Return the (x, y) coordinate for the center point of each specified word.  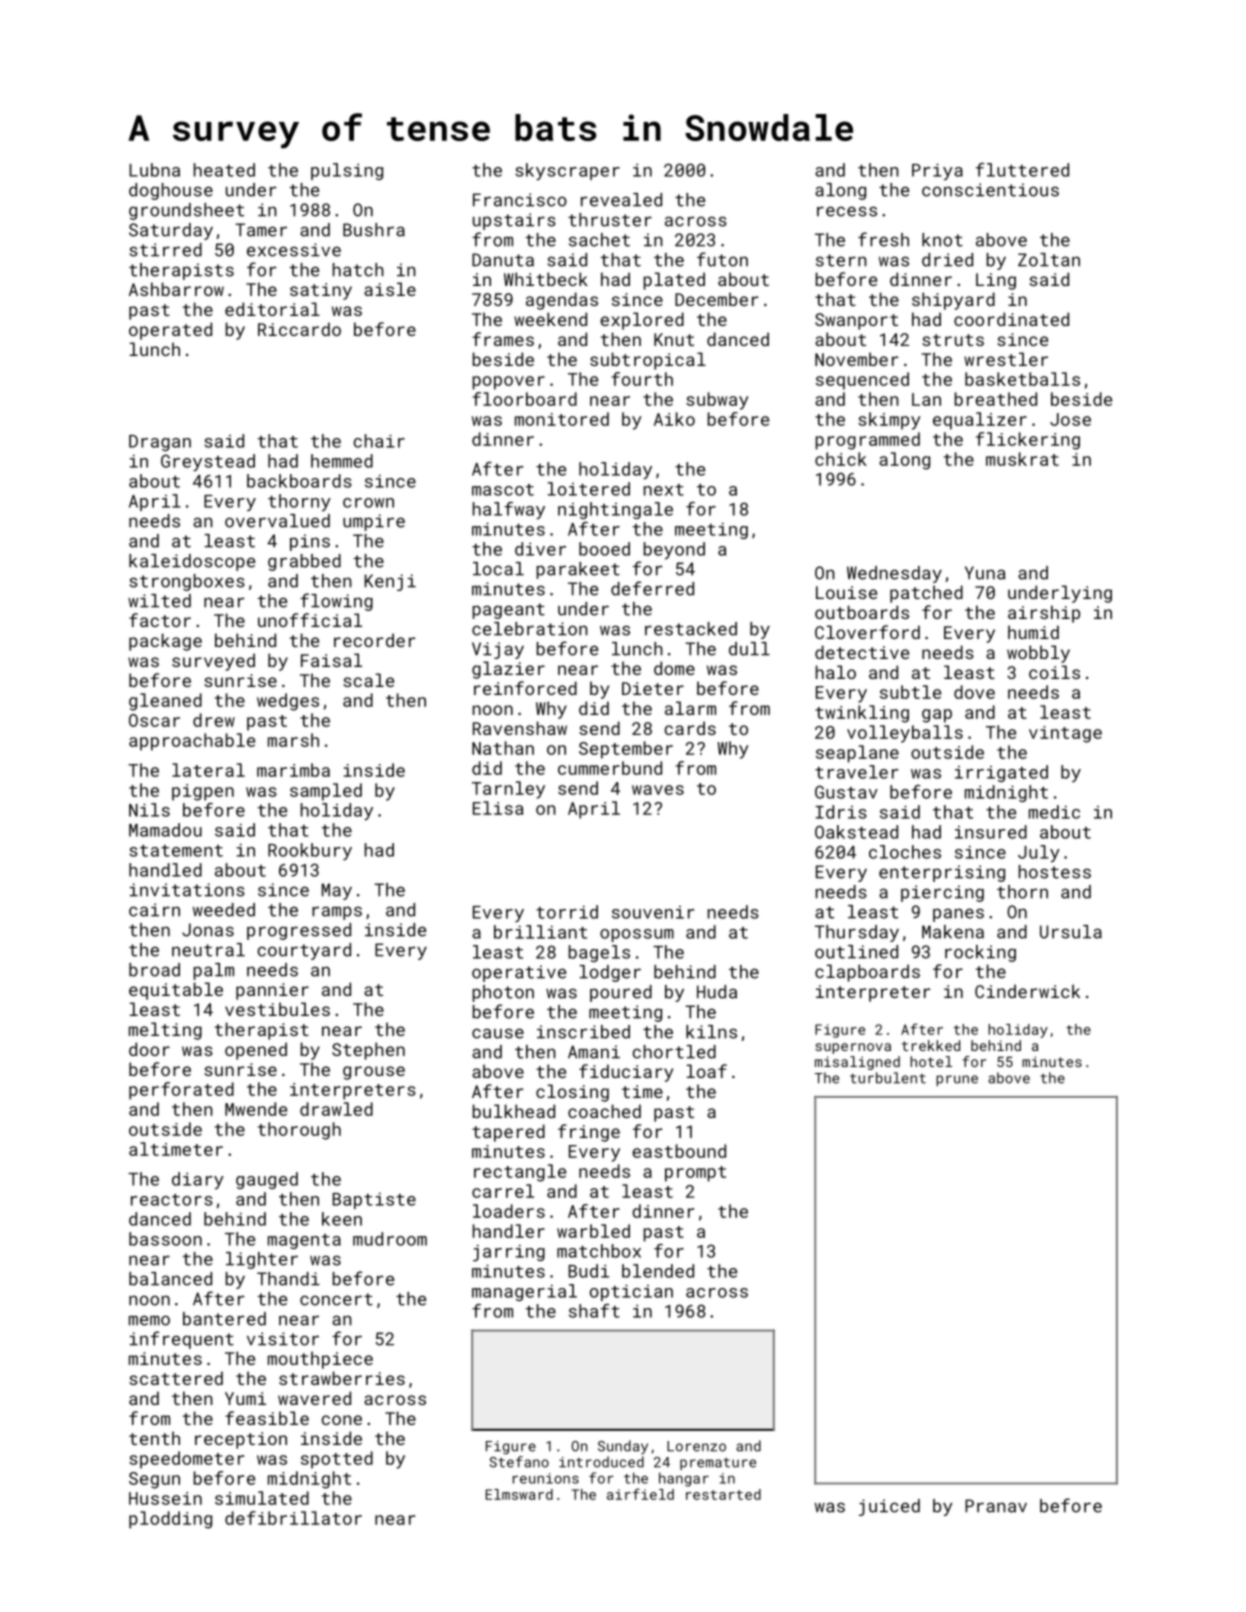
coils (1054, 672)
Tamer (261, 230)
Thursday (857, 933)
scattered (176, 1378)
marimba (293, 770)
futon (722, 259)
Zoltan (1049, 260)
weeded (224, 910)
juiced (889, 1507)
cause (498, 1033)
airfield (640, 1494)
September (626, 750)
